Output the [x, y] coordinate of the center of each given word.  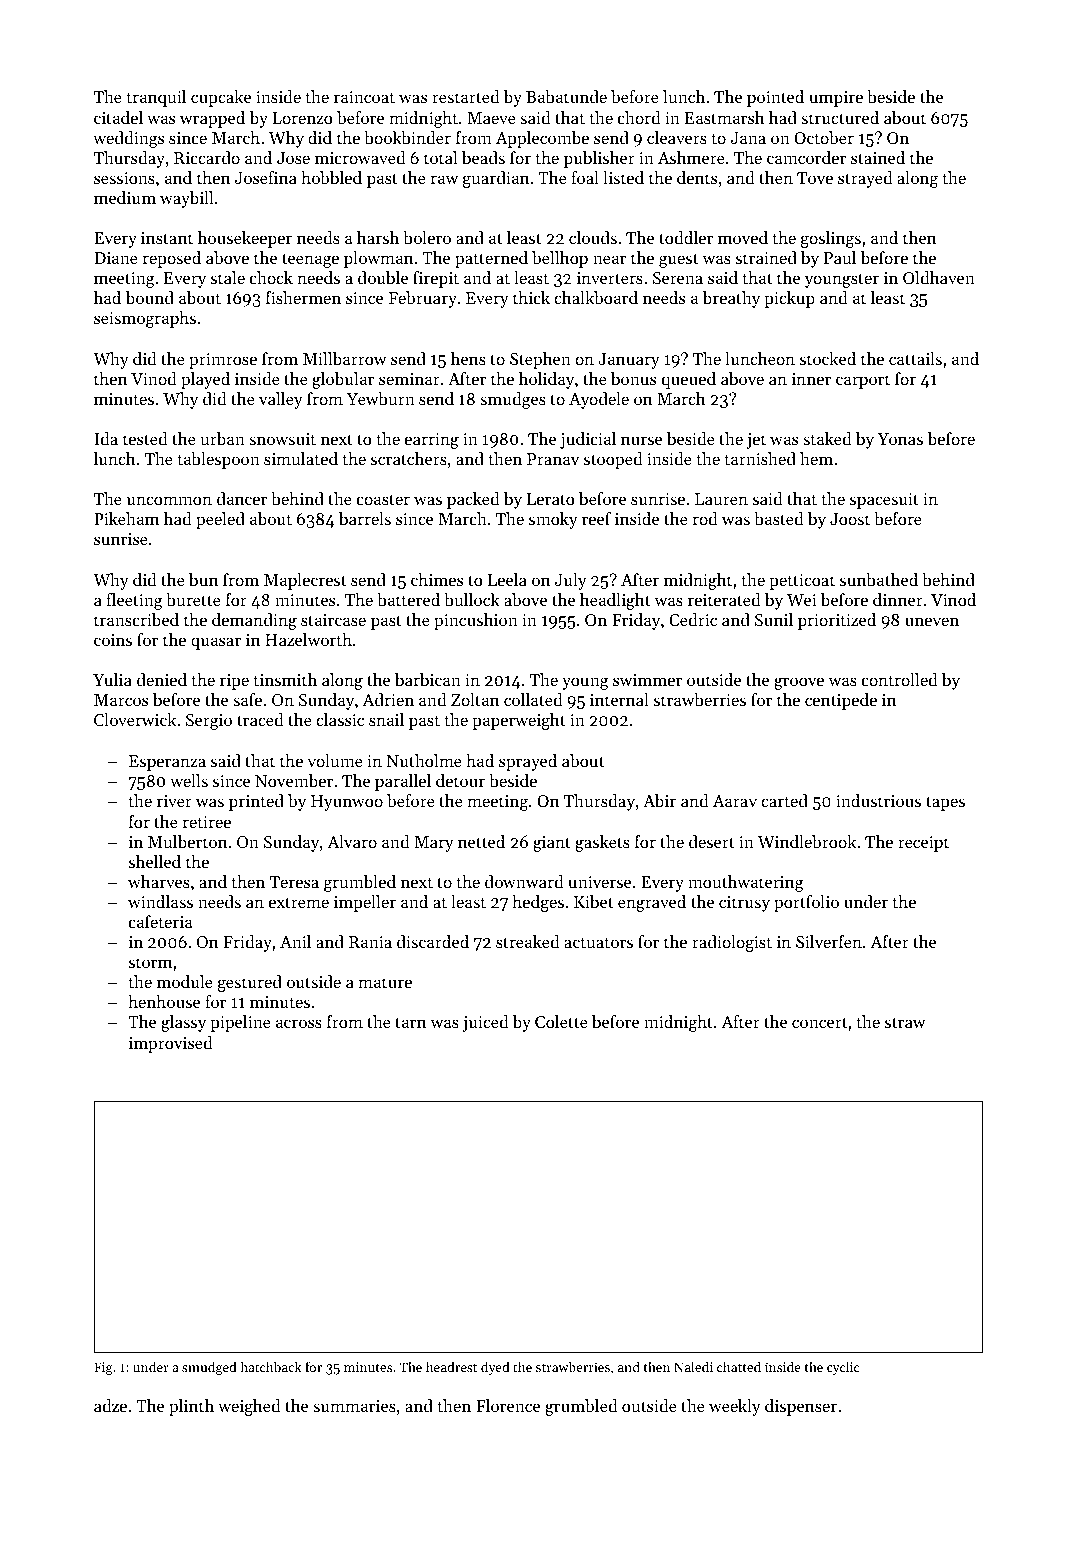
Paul [840, 257]
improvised [171, 1044]
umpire [836, 99]
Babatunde [566, 96]
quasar [216, 643]
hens [468, 358]
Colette [561, 1021]
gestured [250, 983]
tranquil [156, 98]
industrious [878, 800]
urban [223, 438]
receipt [923, 844]
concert [819, 1022]
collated [533, 699]
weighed [249, 1407]
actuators [598, 942]
